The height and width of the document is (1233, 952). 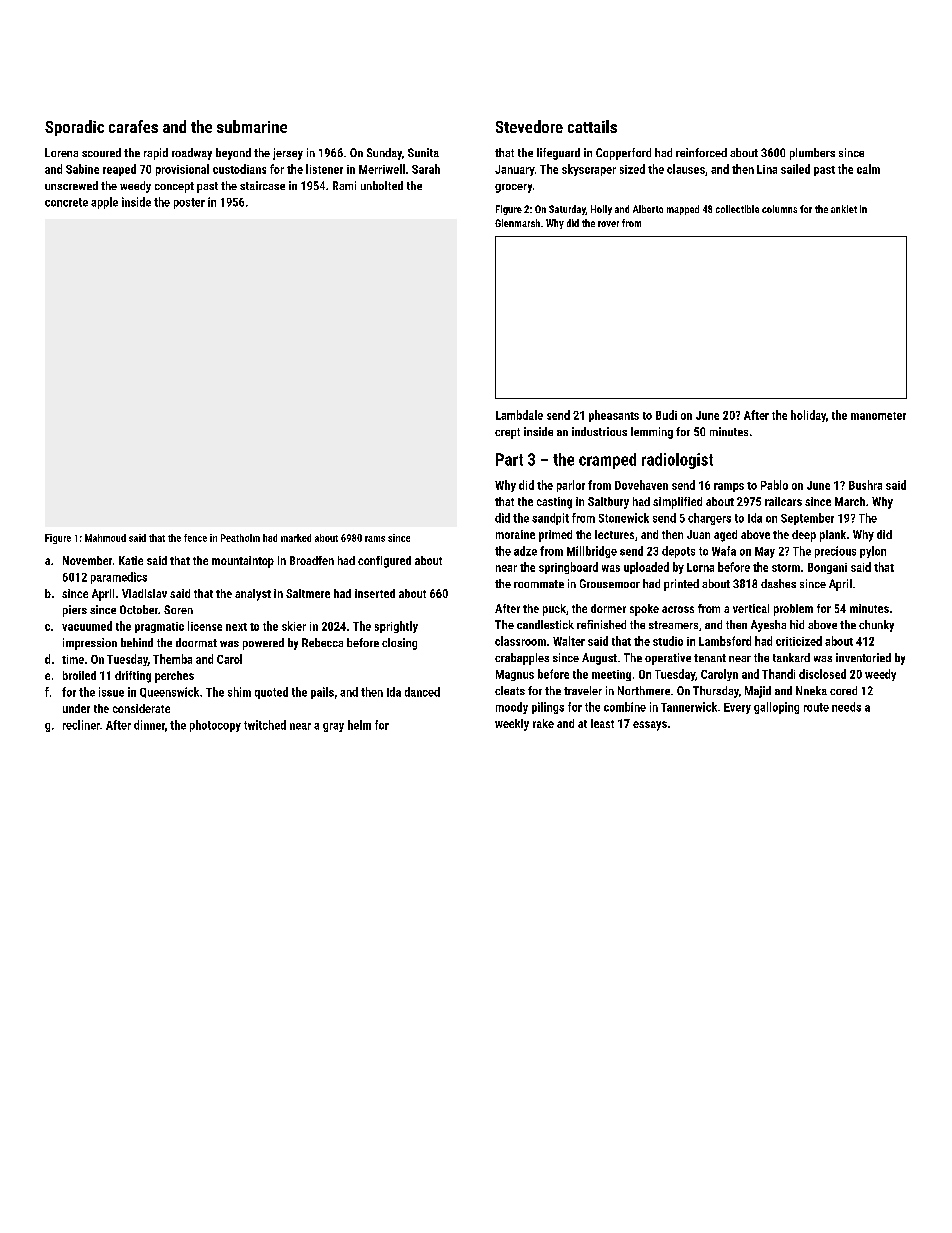 What do you see at coordinates (133, 126) in the document?
I see `carafes` at bounding box center [133, 126].
